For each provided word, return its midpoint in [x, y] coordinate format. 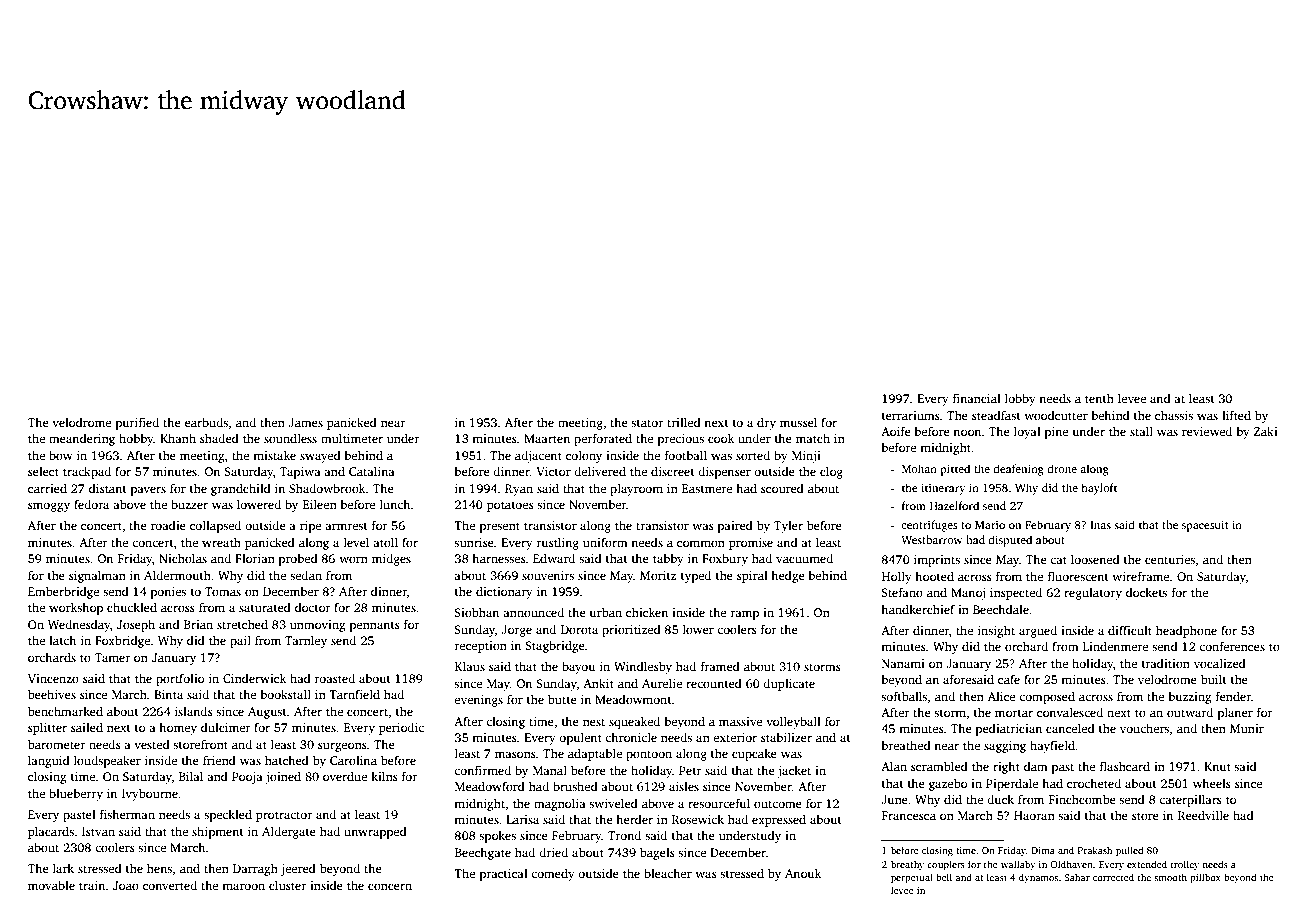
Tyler [788, 526]
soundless [290, 438]
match [813, 438]
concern [390, 886]
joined [283, 777]
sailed [87, 727]
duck [1000, 799]
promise [751, 544]
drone [1062, 468]
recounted [714, 683]
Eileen [320, 504]
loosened [1095, 559]
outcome [778, 804]
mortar [1014, 713]
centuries [1170, 559]
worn [353, 559]
